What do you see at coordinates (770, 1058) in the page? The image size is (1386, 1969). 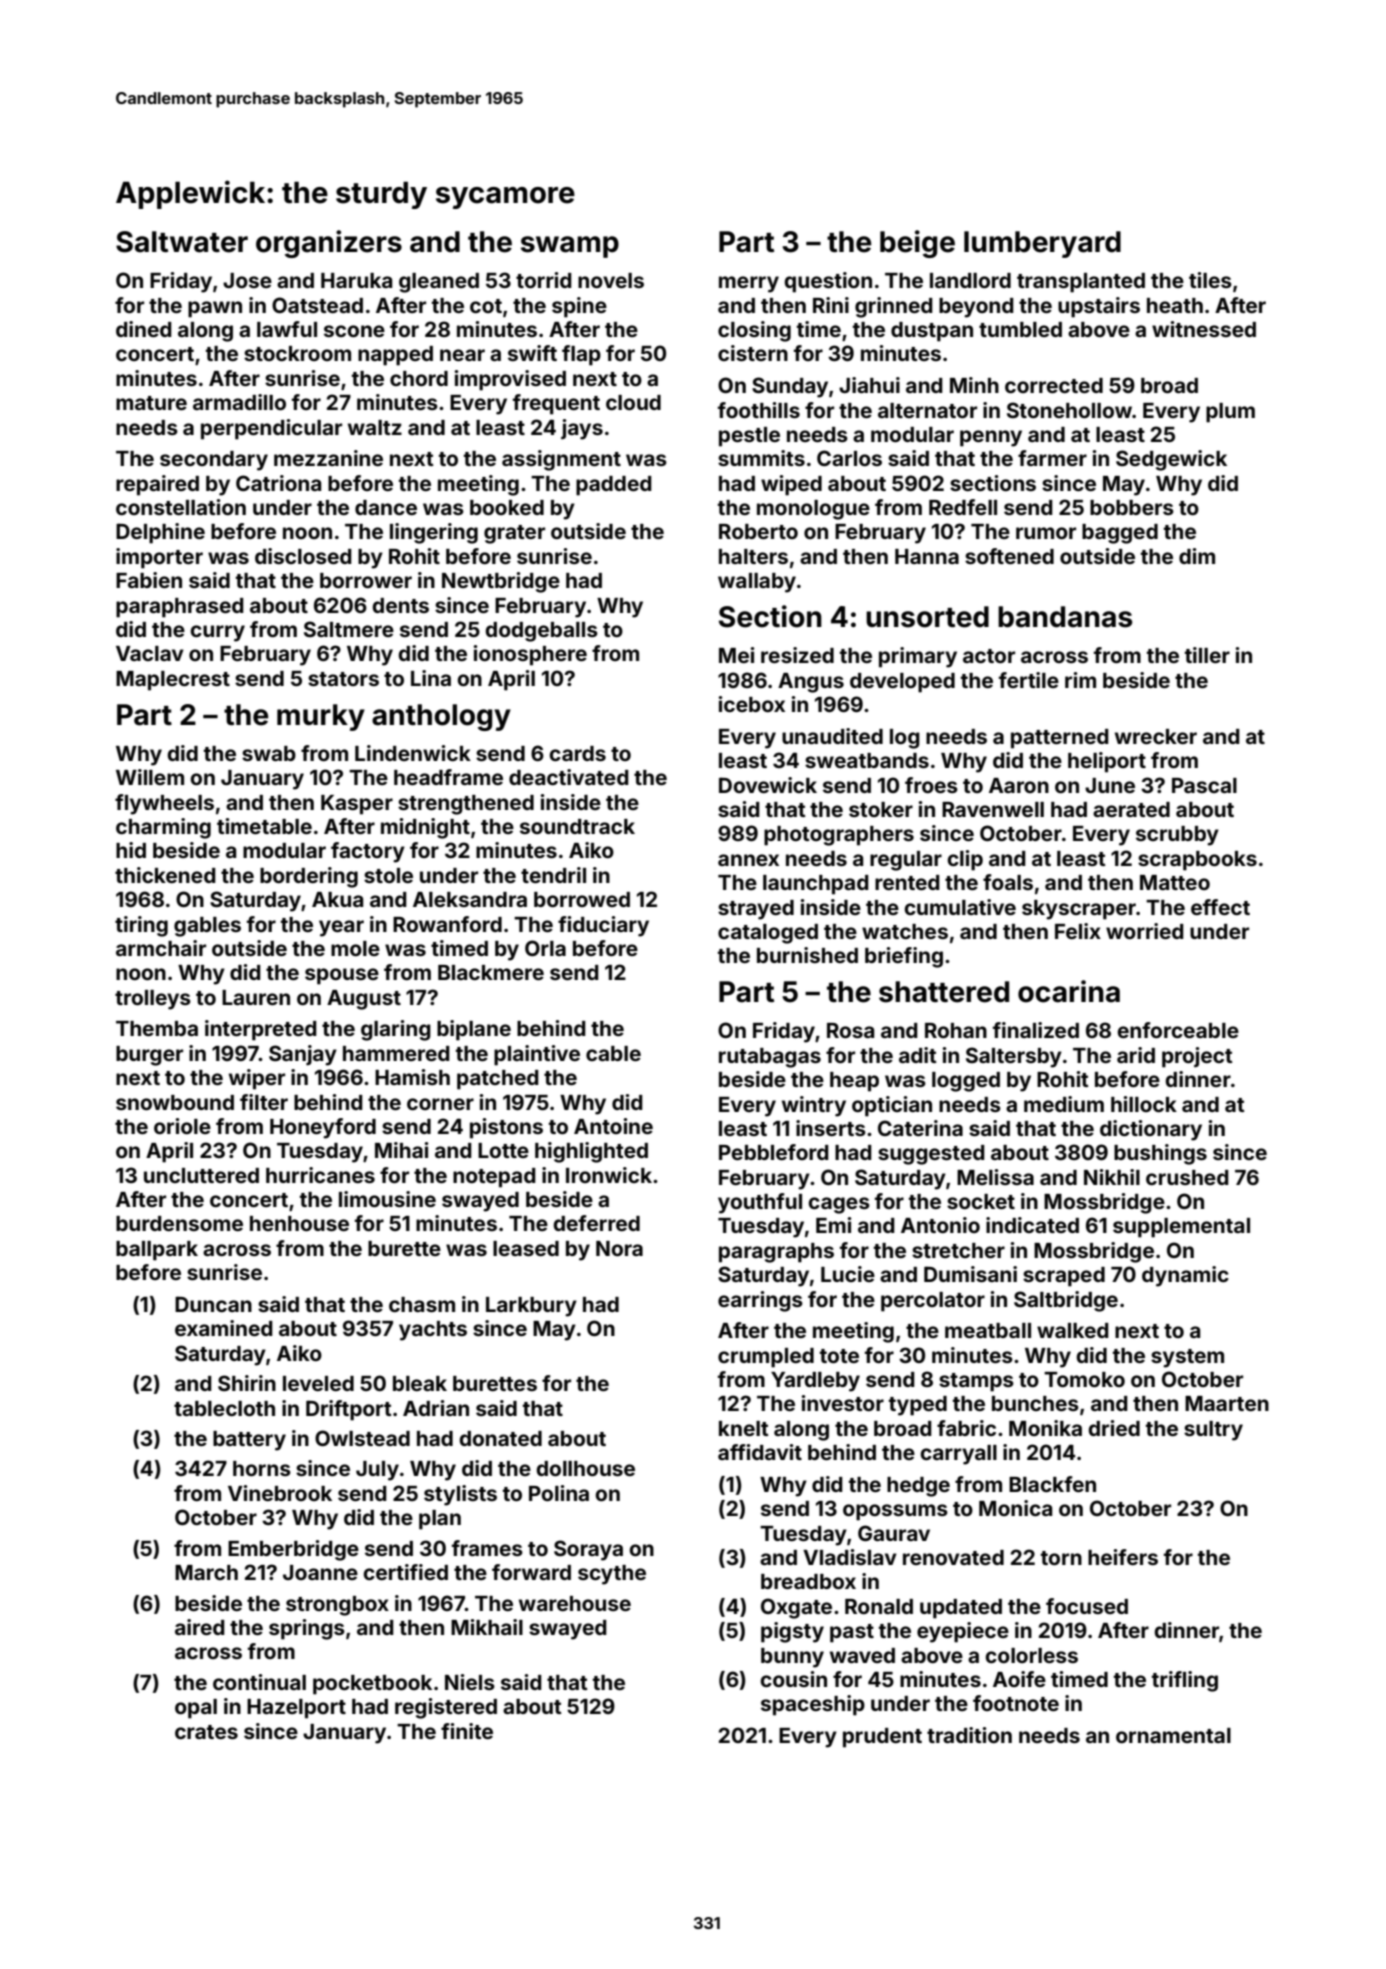 I see `rutabagas` at bounding box center [770, 1058].
